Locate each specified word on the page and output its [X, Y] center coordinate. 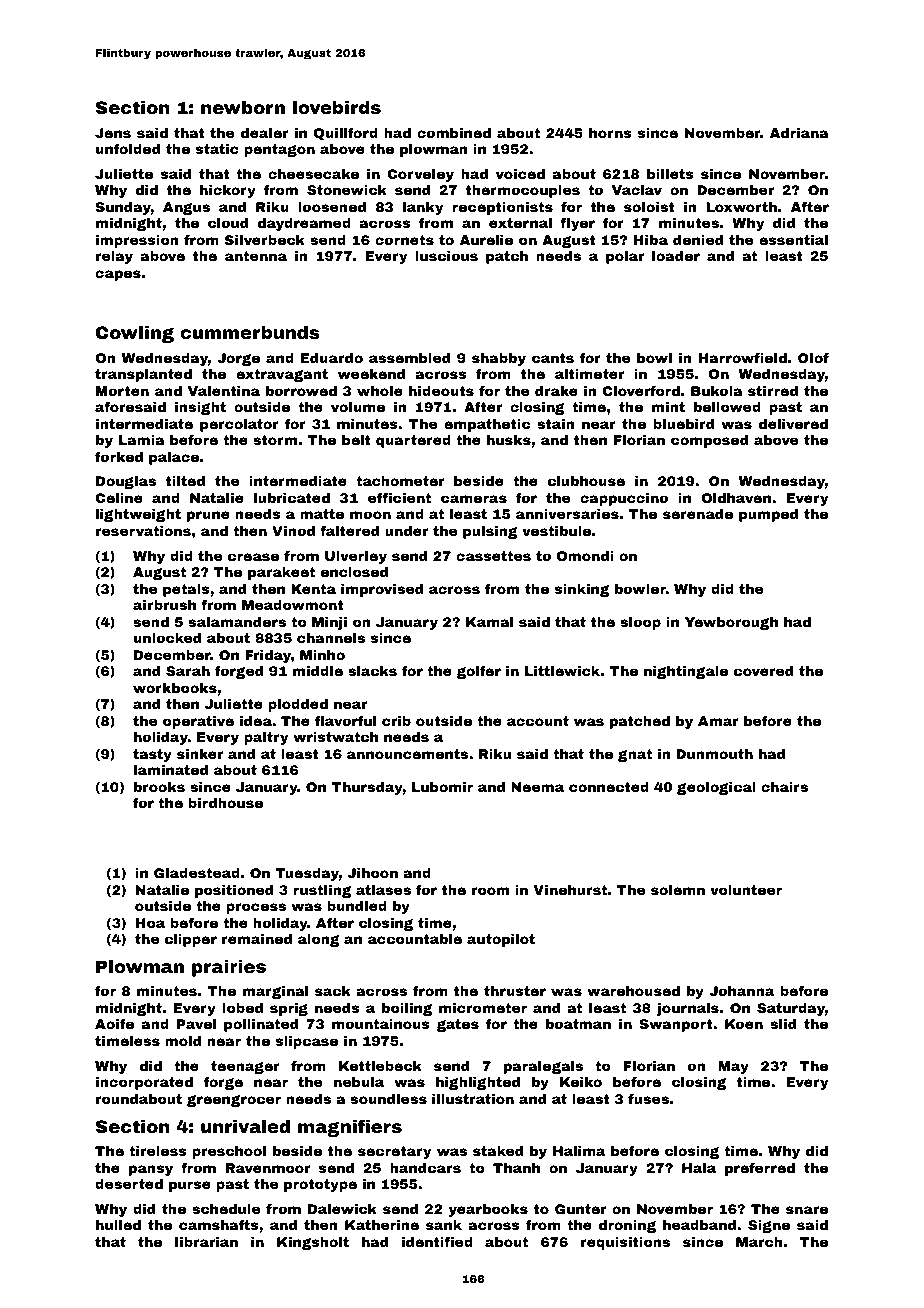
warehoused [633, 991]
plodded [298, 705]
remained [257, 939]
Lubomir [442, 787]
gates [458, 1025]
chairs [784, 787]
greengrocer [234, 1101]
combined [454, 133]
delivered [793, 424]
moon [370, 515]
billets [670, 174]
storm [275, 440]
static [217, 149]
